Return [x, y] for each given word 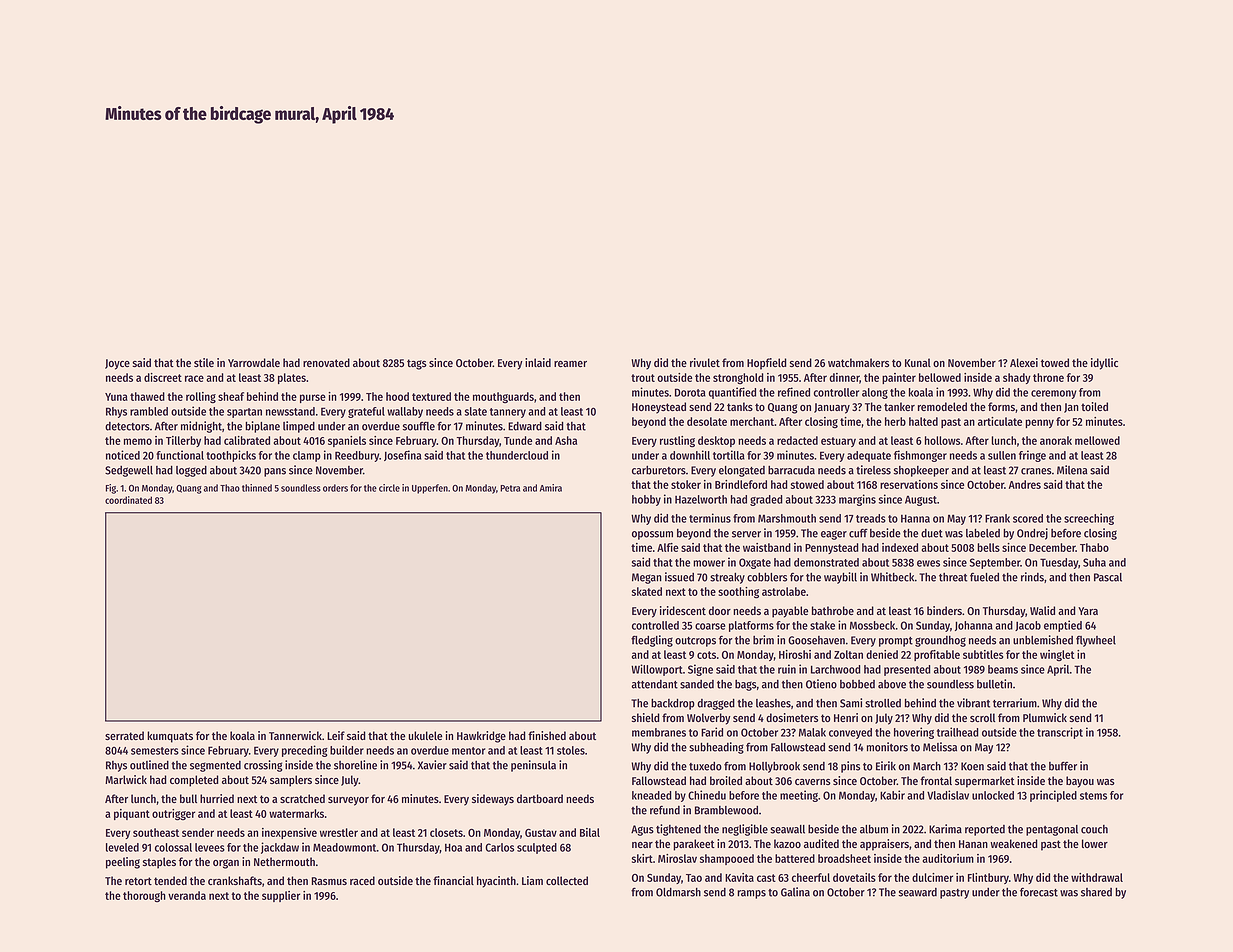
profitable [937, 655]
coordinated [128, 500]
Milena [1072, 470]
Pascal [1108, 577]
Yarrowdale [254, 362]
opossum [652, 535]
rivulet [705, 362]
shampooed [727, 859]
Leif [336, 735]
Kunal [918, 362]
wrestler [339, 832]
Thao [230, 488]
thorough [144, 897]
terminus [710, 518]
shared [1096, 892]
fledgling [652, 641]
